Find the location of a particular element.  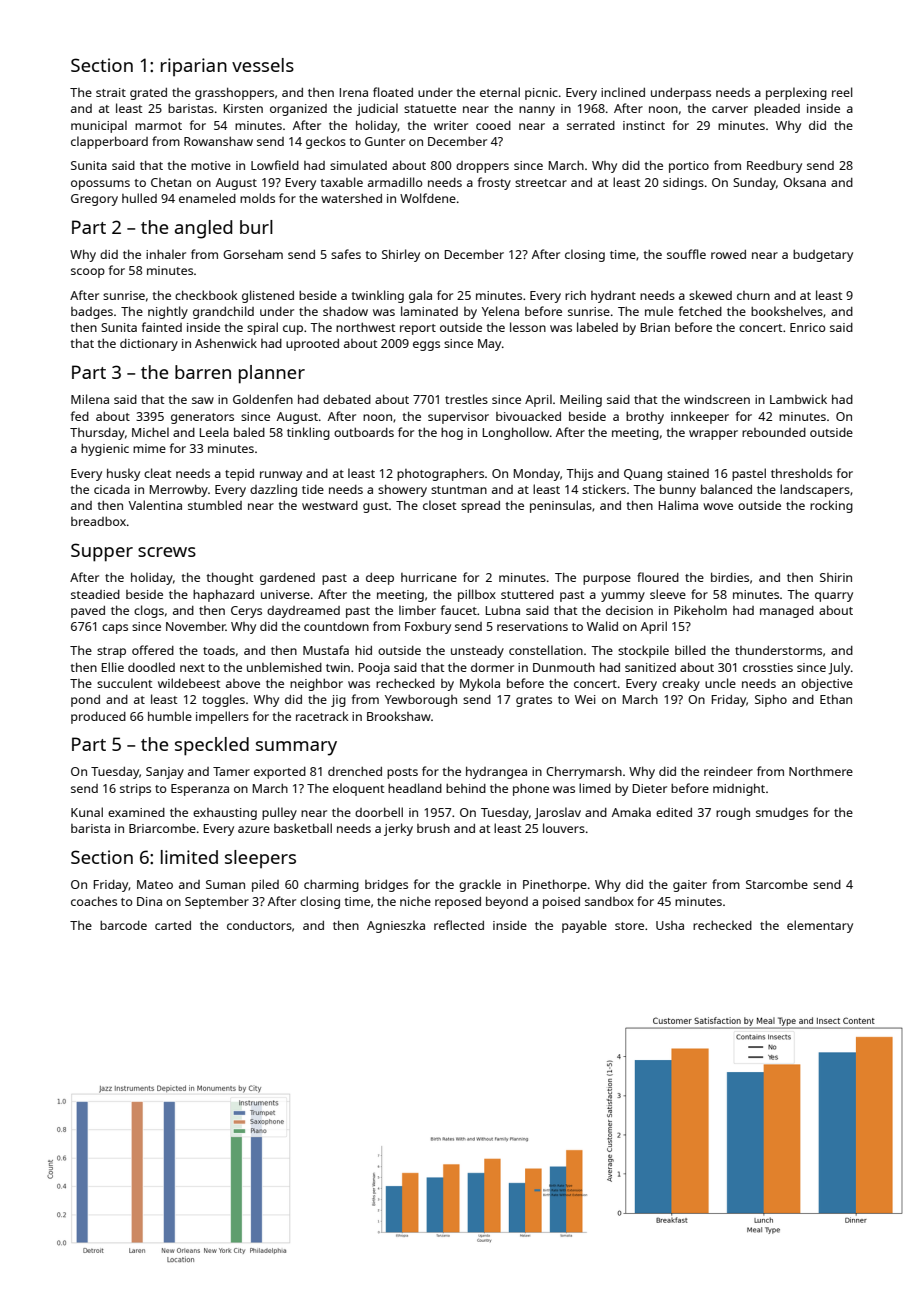

stuttered is located at coordinates (527, 594).
